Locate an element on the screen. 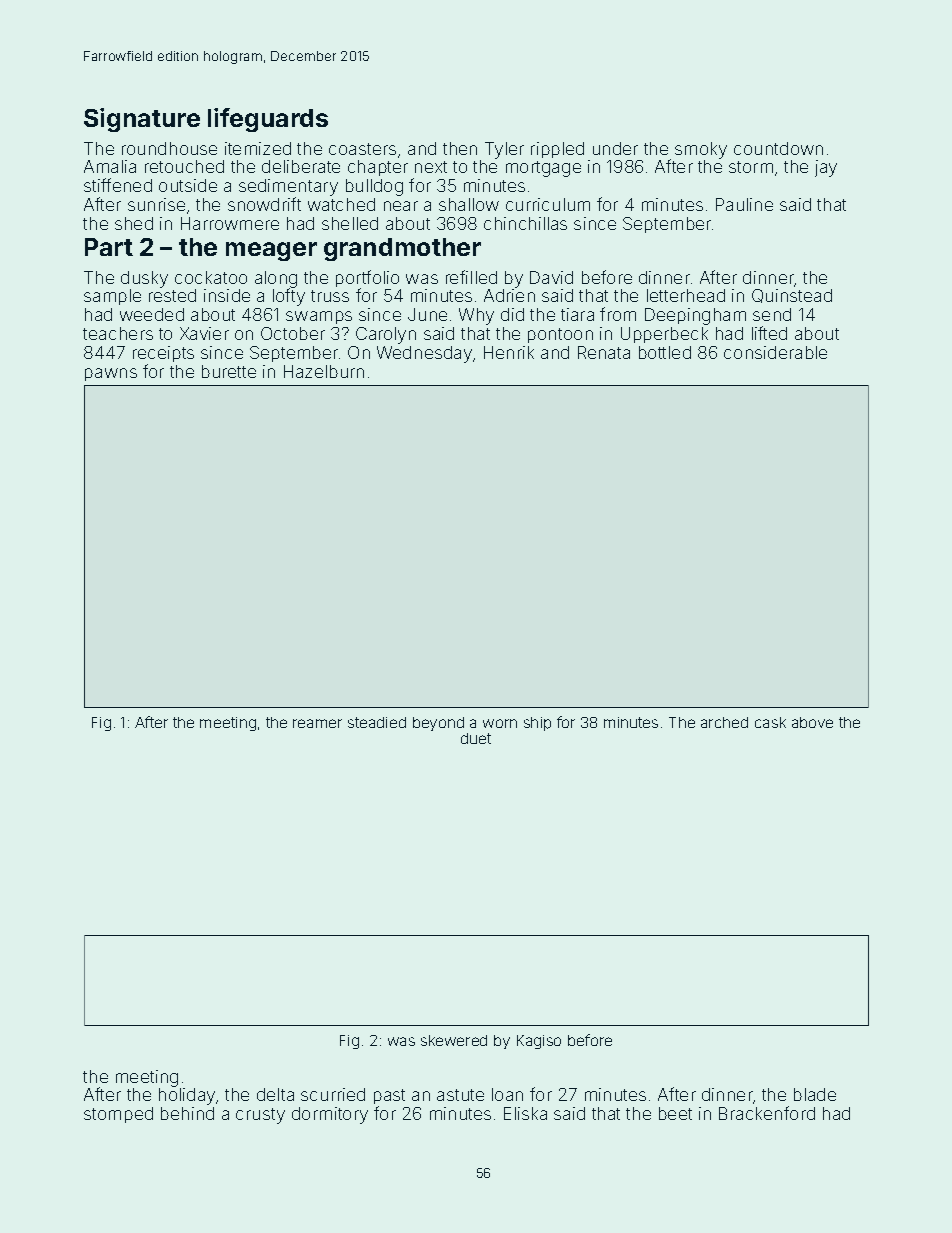  reamer is located at coordinates (317, 723).
